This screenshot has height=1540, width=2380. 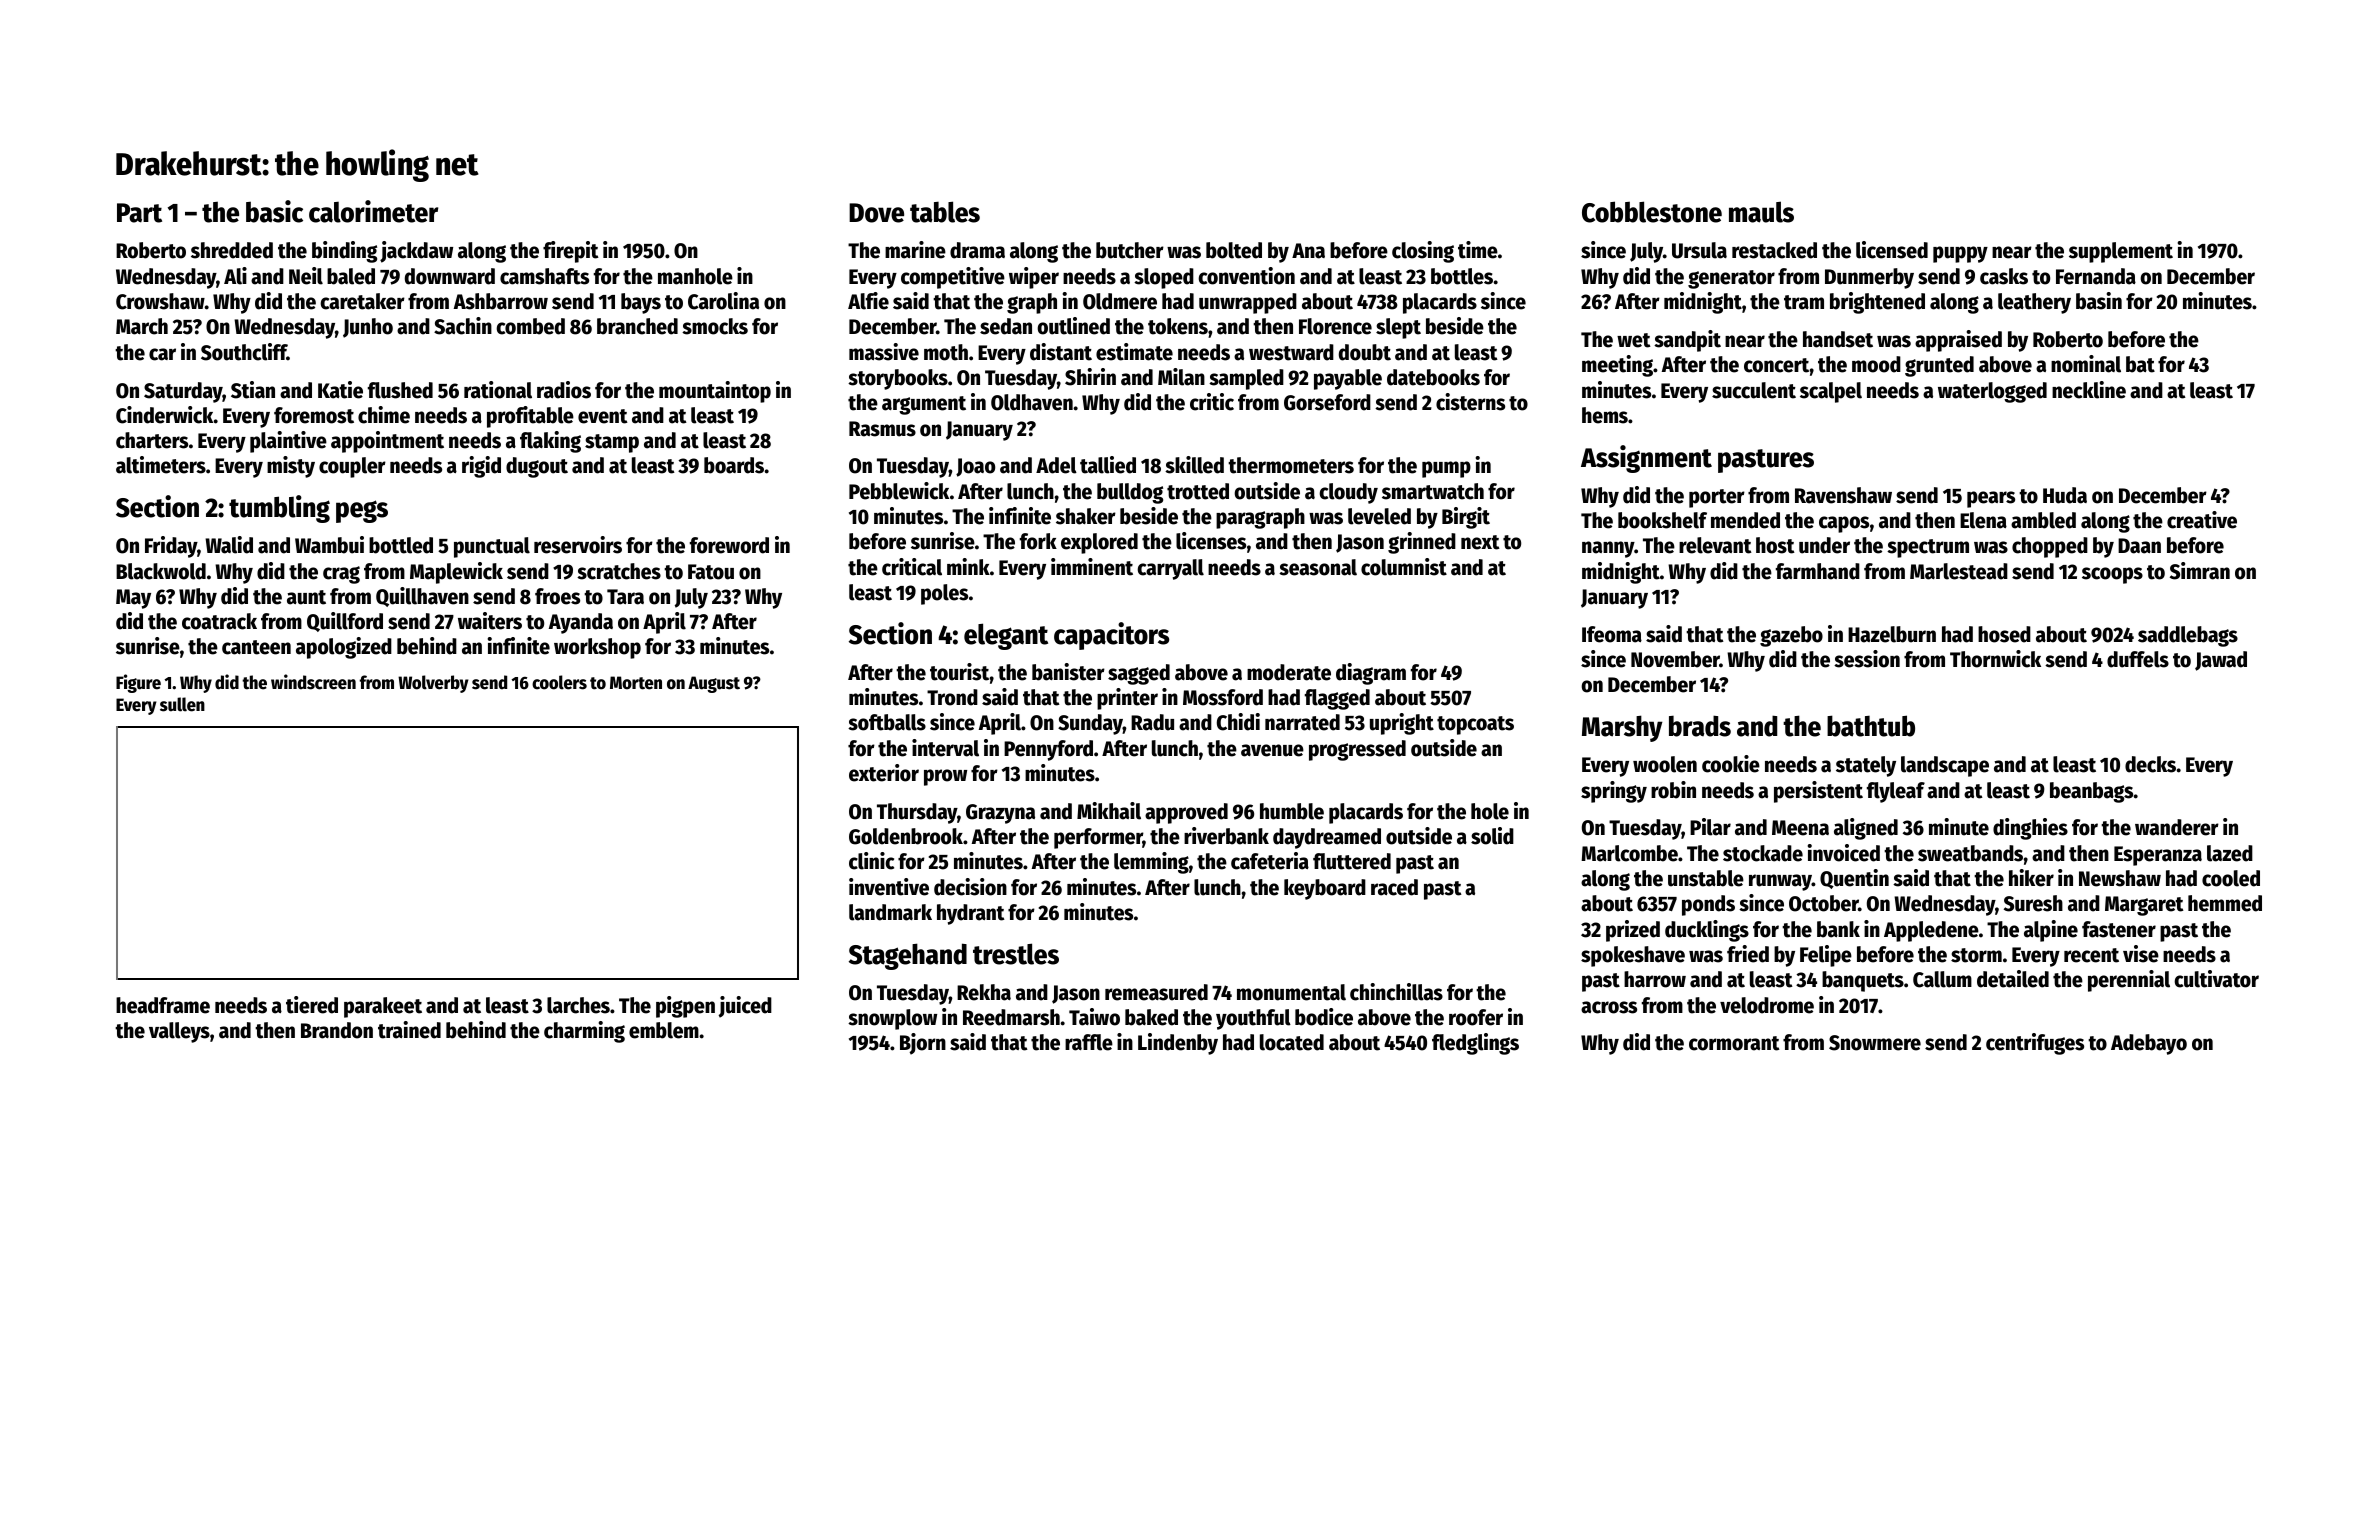 I want to click on solid, so click(x=1492, y=836).
